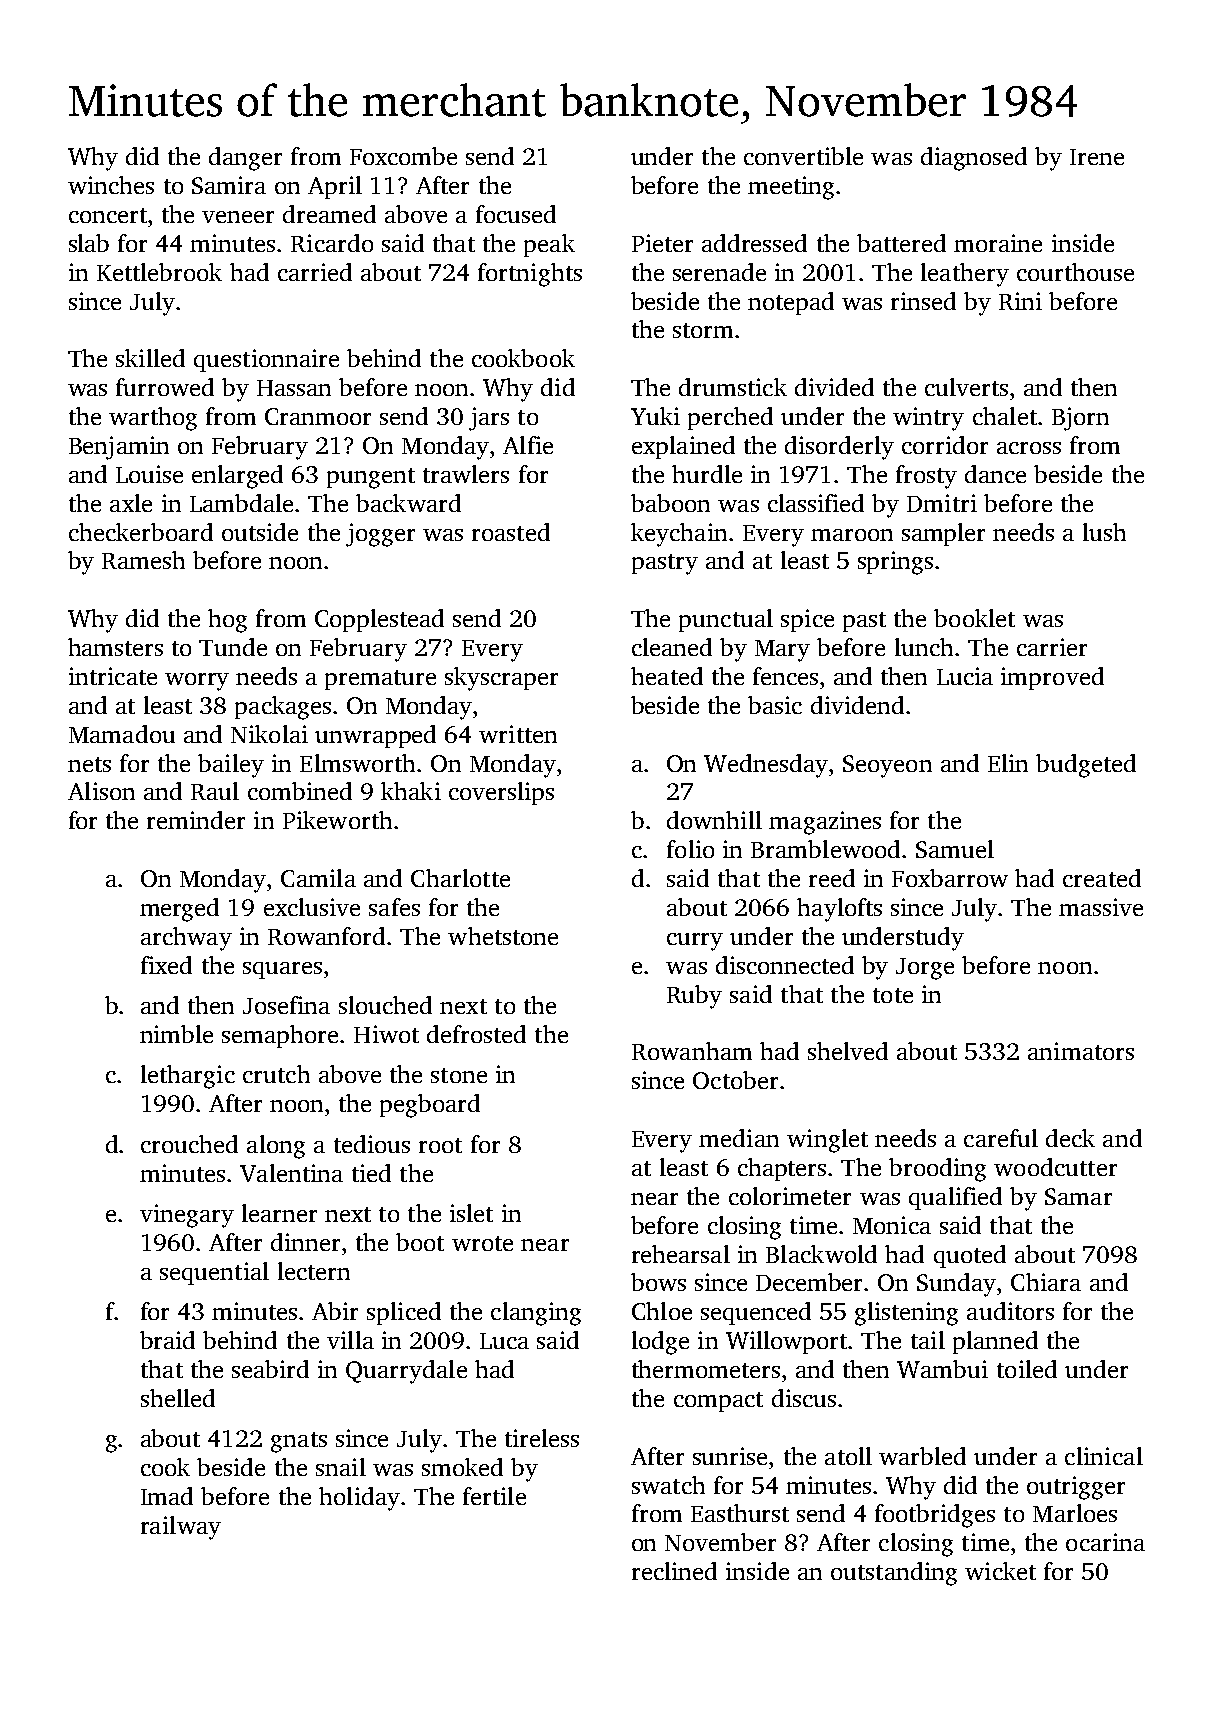  What do you see at coordinates (1097, 157) in the image?
I see `Irene` at bounding box center [1097, 157].
